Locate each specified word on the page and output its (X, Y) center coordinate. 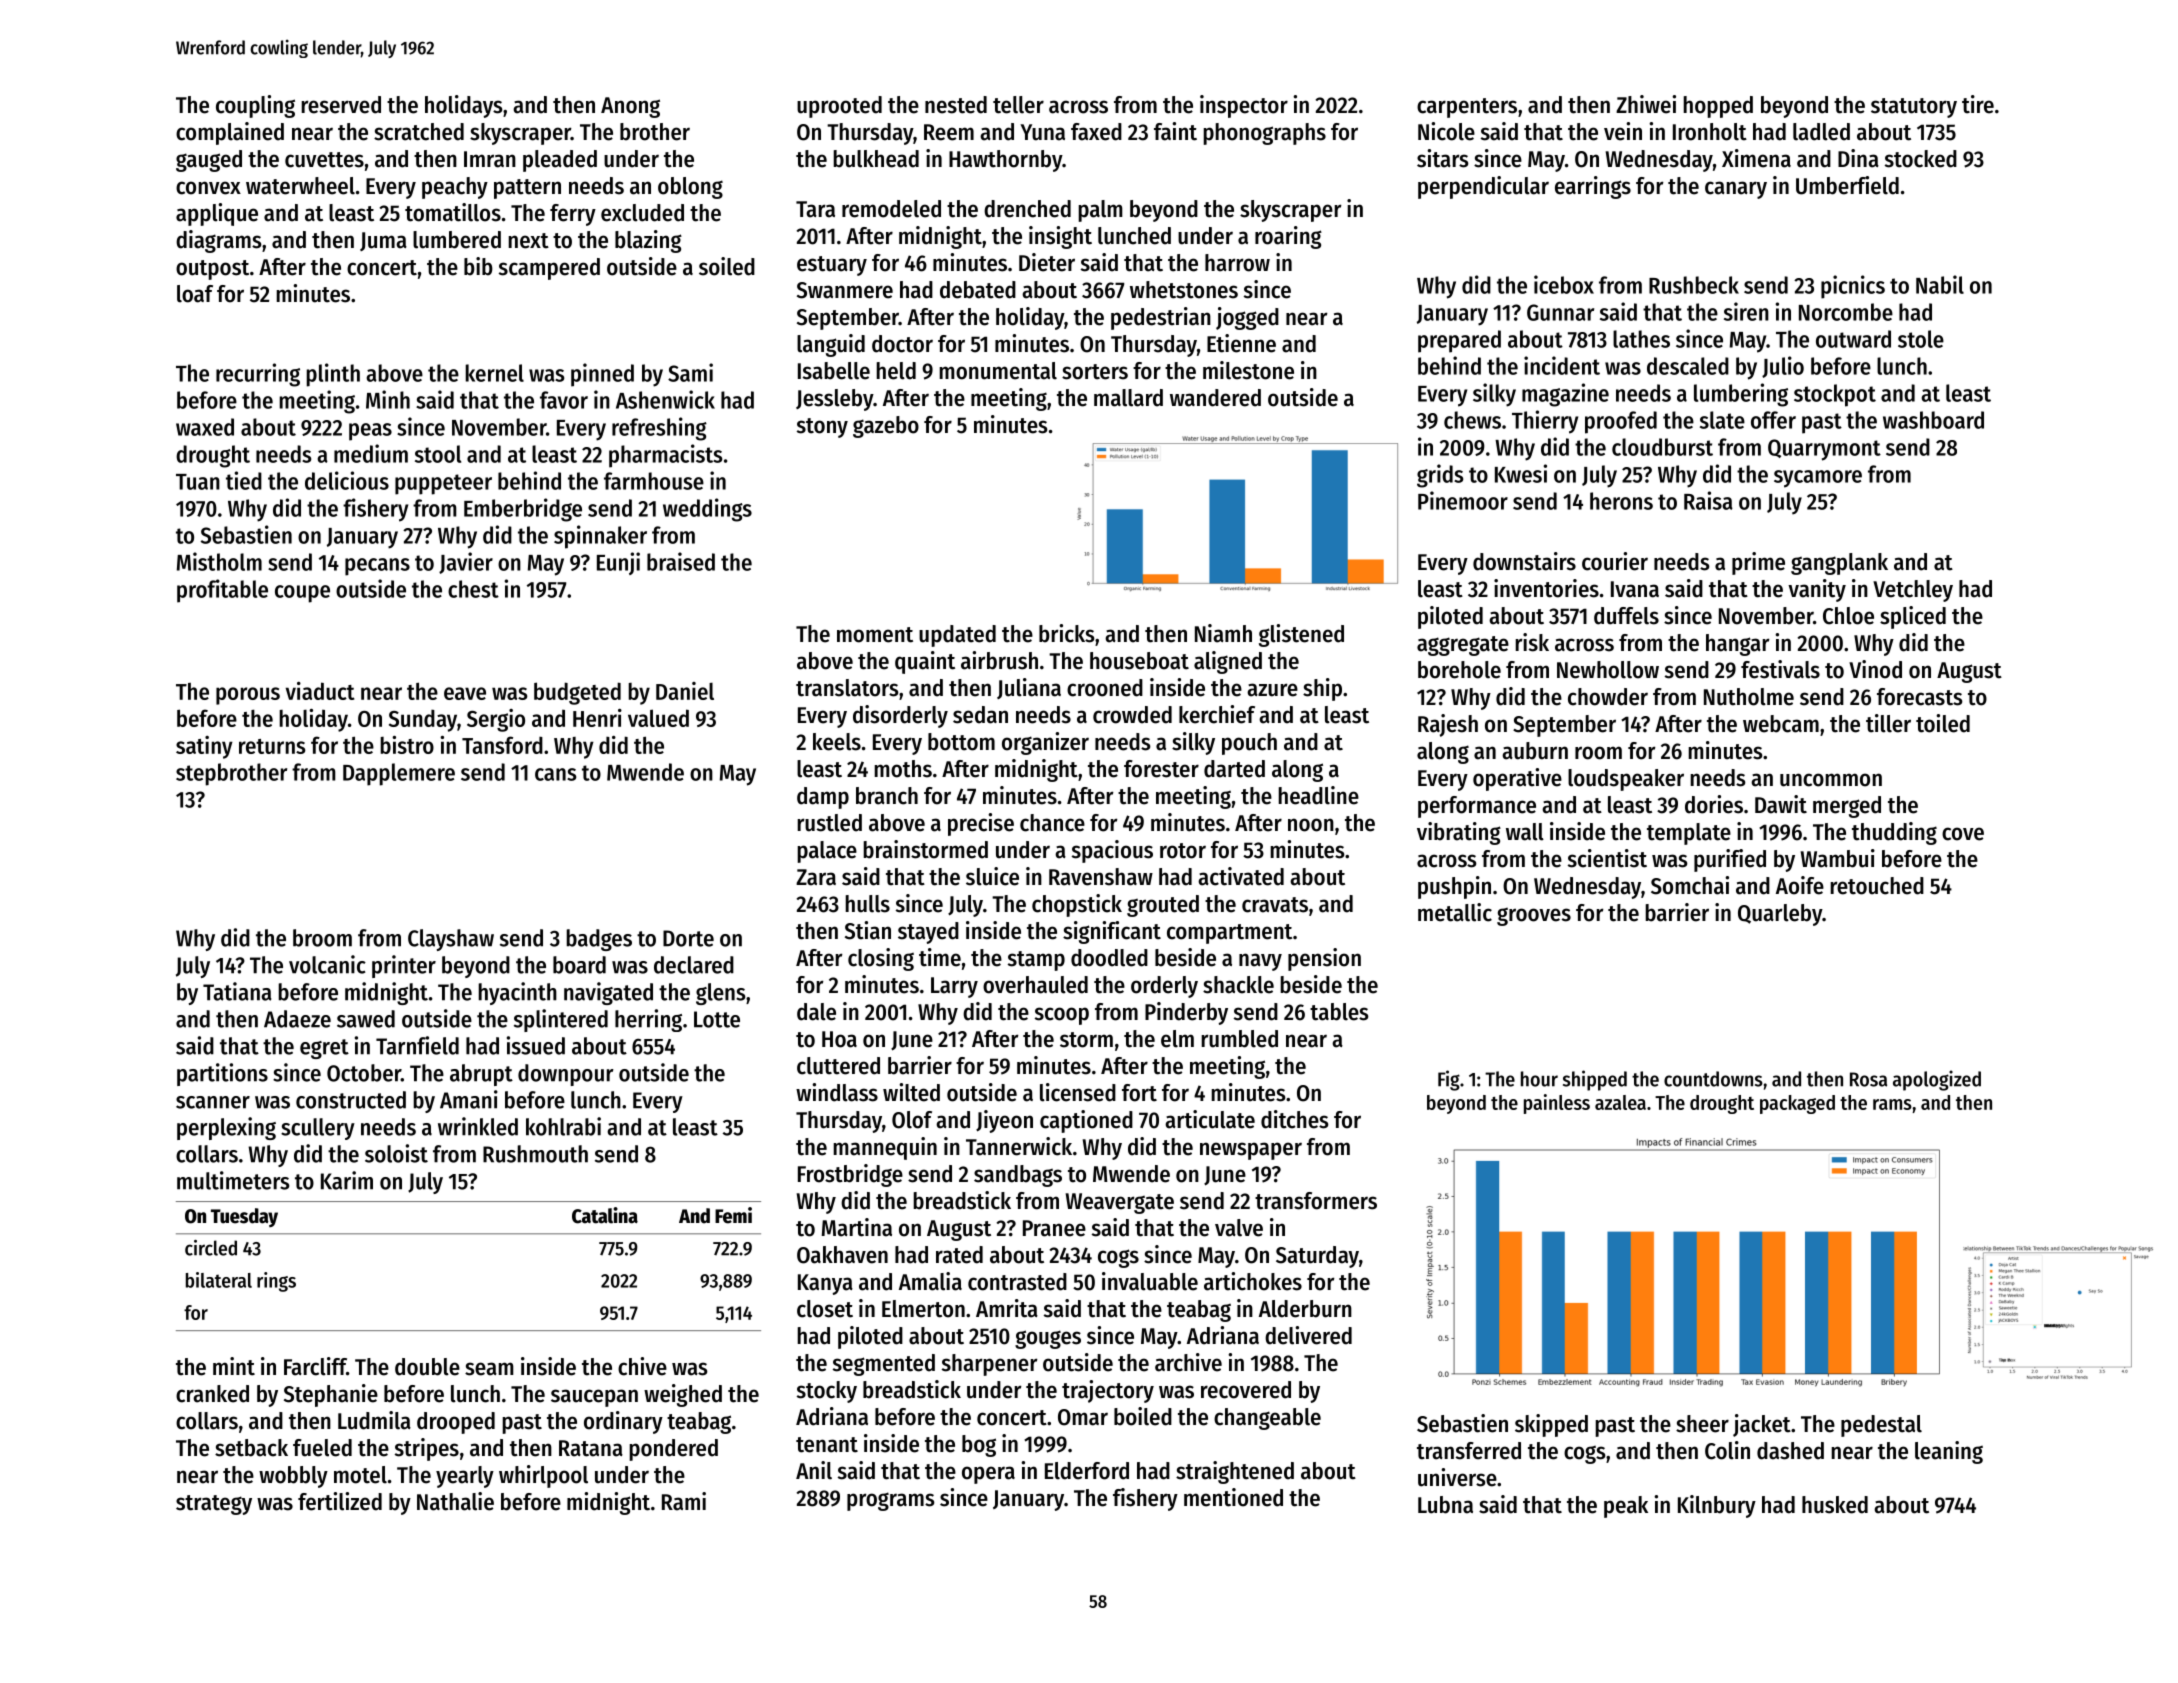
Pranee (1054, 1228)
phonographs (1264, 134)
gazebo (886, 427)
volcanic (327, 964)
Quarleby (1780, 915)
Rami (684, 1501)
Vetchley (1913, 591)
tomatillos (453, 212)
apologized (1937, 1080)
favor (564, 400)
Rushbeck (1694, 285)
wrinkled (478, 1126)
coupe (302, 594)
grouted (1163, 906)
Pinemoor (1463, 500)
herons (1621, 501)
